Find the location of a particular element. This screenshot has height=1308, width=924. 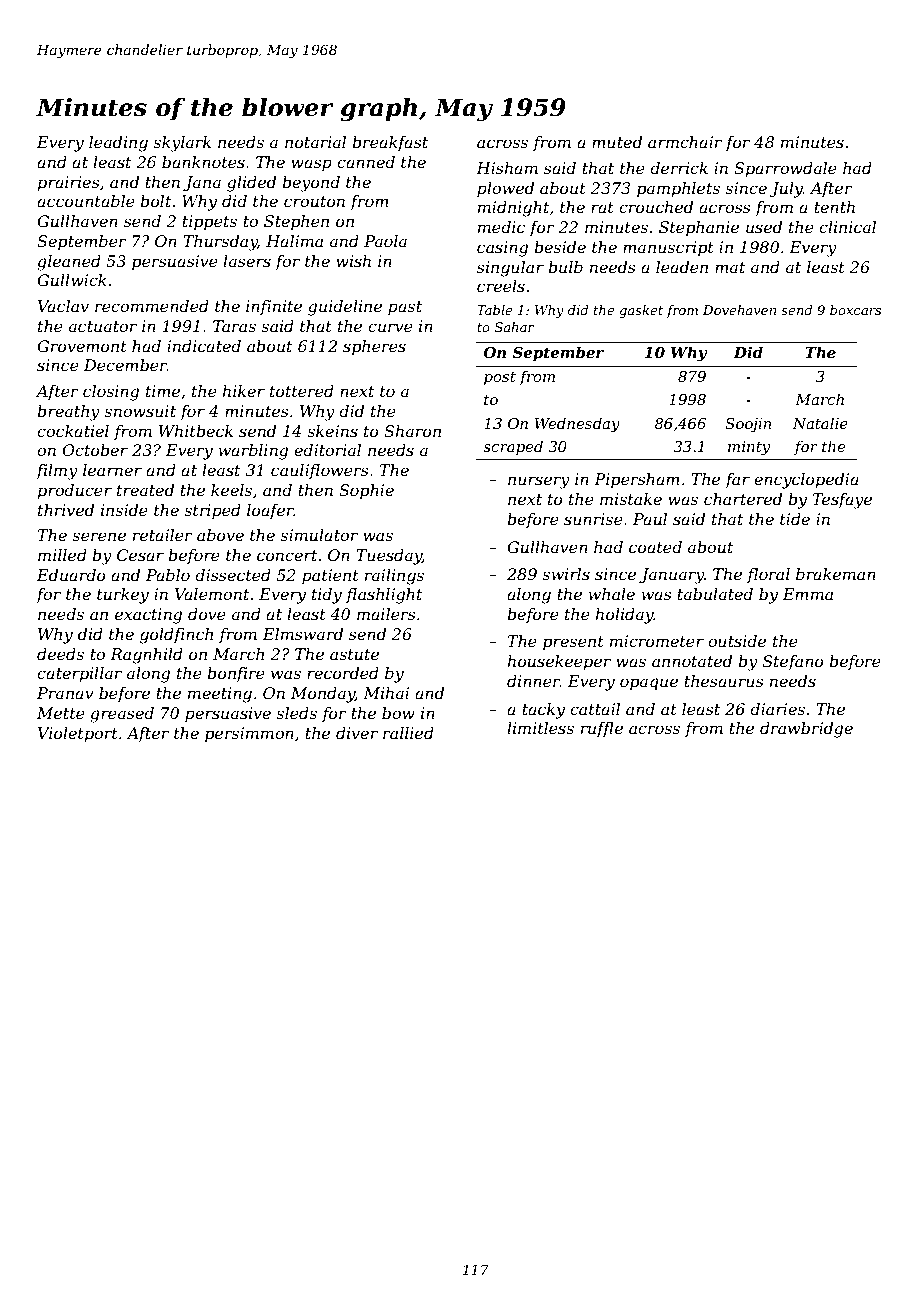

breathy is located at coordinates (68, 413).
